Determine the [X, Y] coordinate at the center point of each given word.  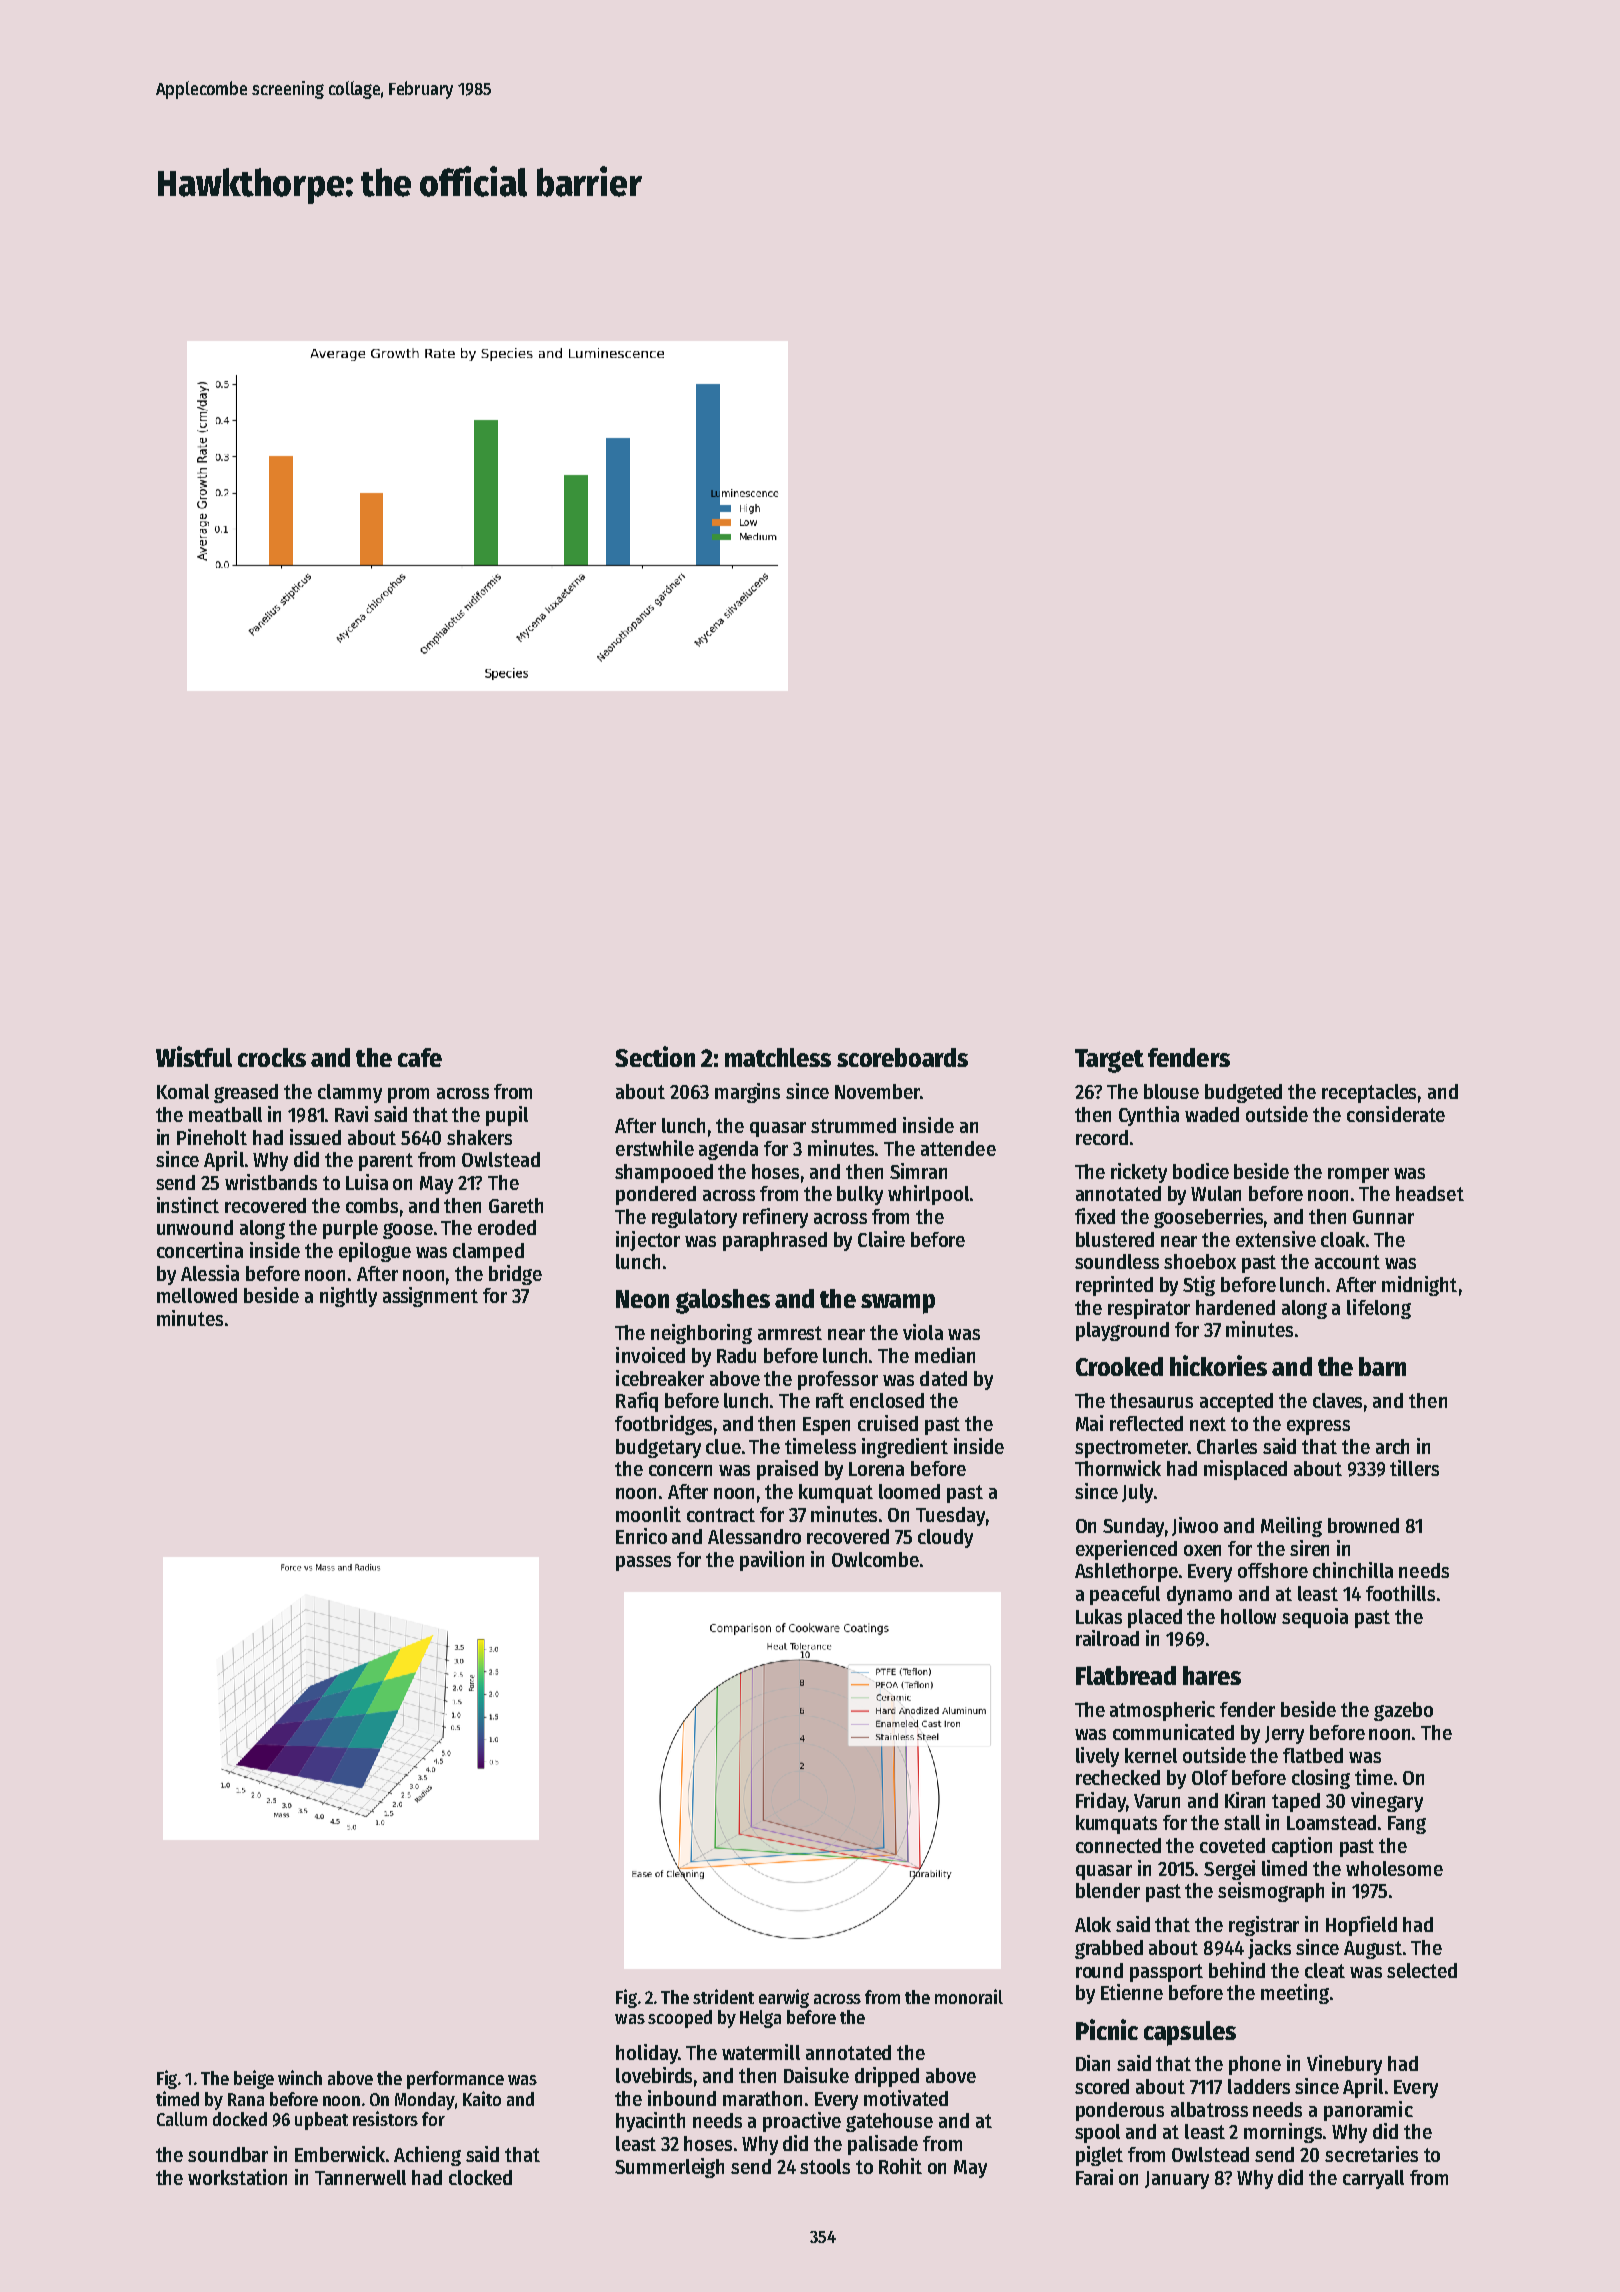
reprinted [1114, 1286]
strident [723, 1996]
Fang [1407, 1825]
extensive [1276, 1239]
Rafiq [637, 1402]
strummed [853, 1125]
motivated [906, 2098]
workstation [237, 2177]
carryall [1373, 2179]
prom [408, 1095]
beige [254, 2079]
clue [723, 1446]
